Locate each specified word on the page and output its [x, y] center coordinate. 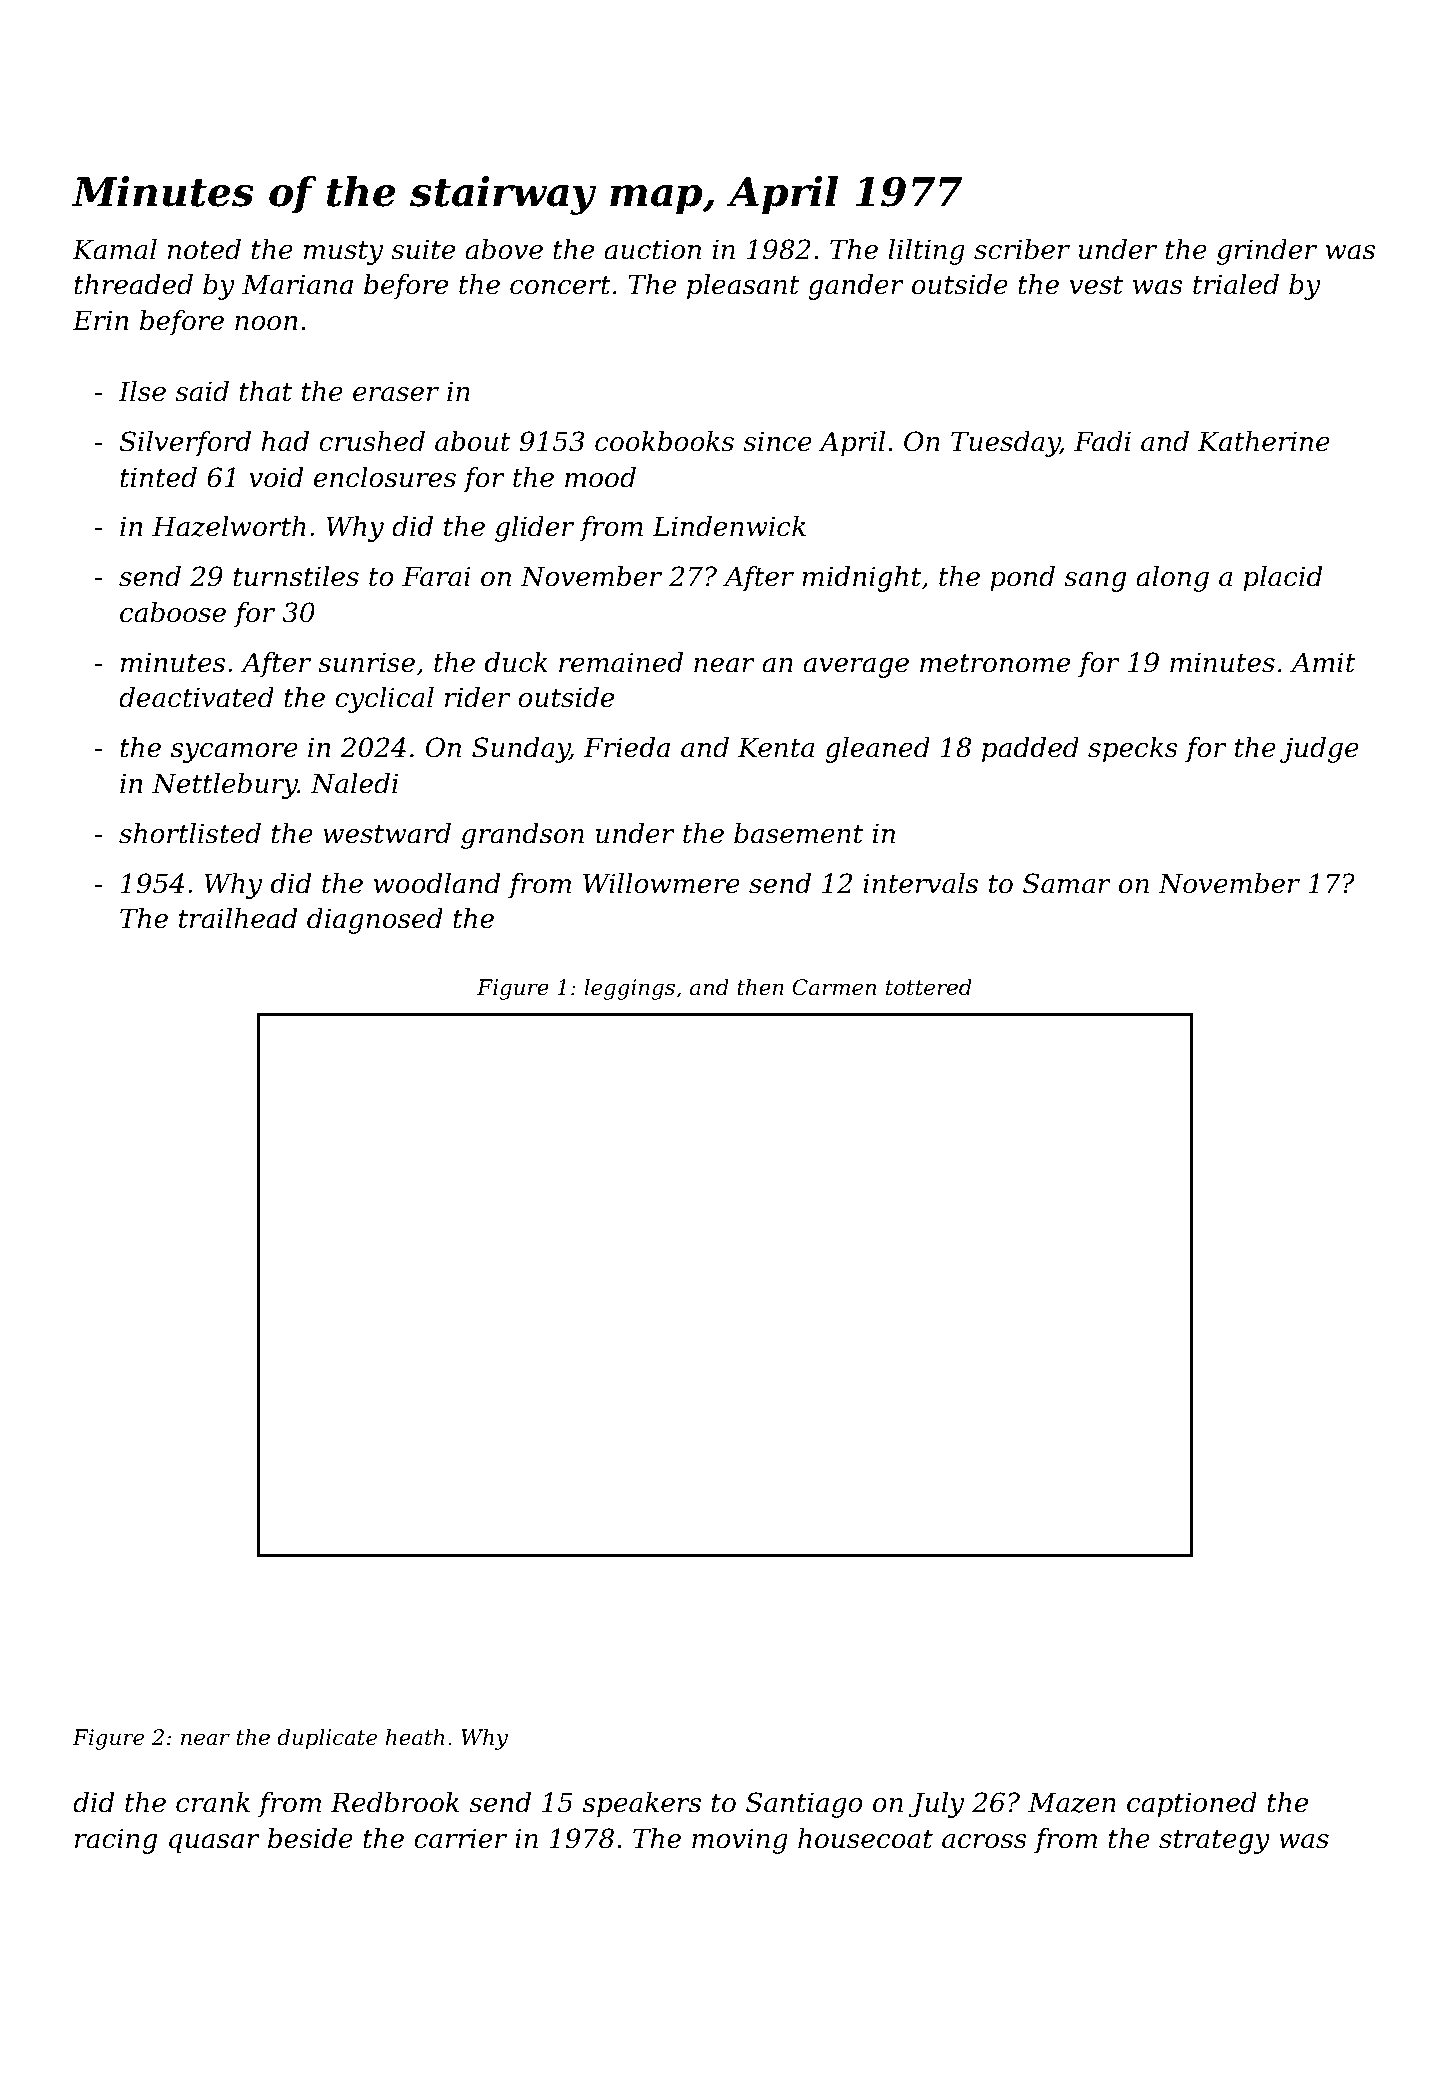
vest [1096, 285]
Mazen [1072, 1803]
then [760, 987]
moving [740, 1841]
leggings [629, 989]
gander [856, 287]
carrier [460, 1838]
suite [423, 249]
